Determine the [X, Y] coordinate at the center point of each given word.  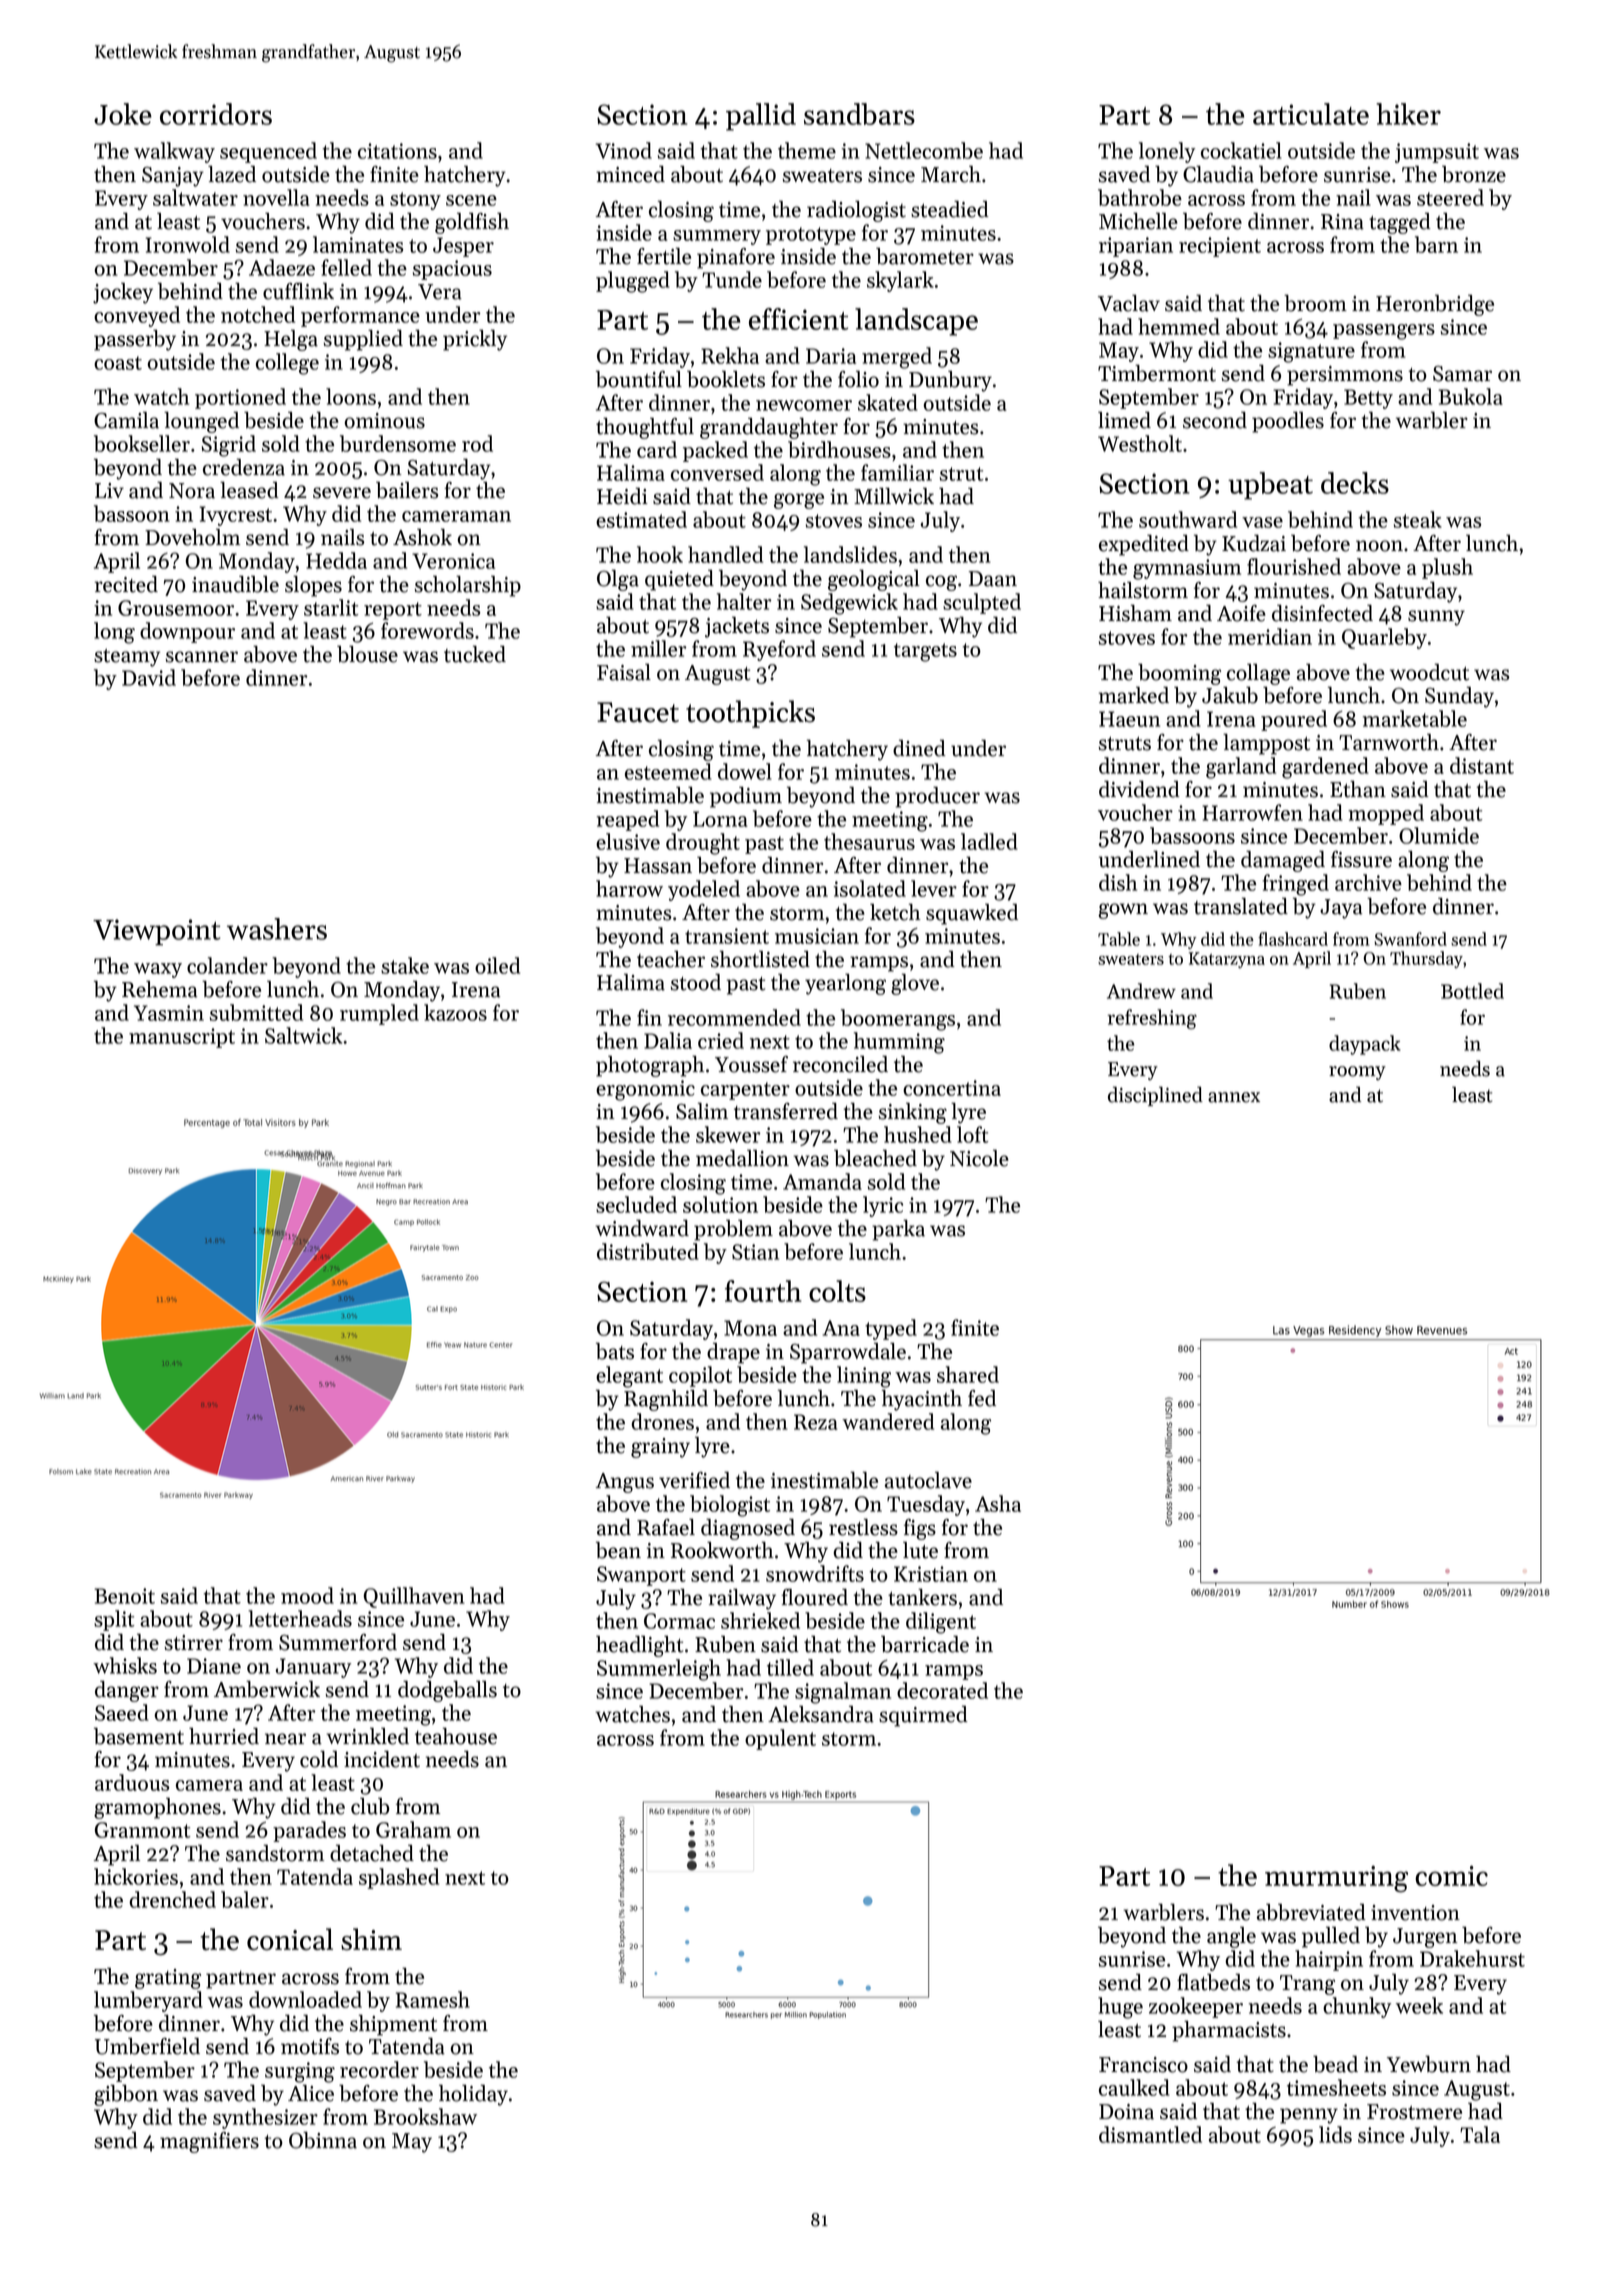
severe [342, 493]
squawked [972, 914]
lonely [1167, 152]
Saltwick [303, 1035]
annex [1234, 1097]
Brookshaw [425, 2116]
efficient [798, 319]
